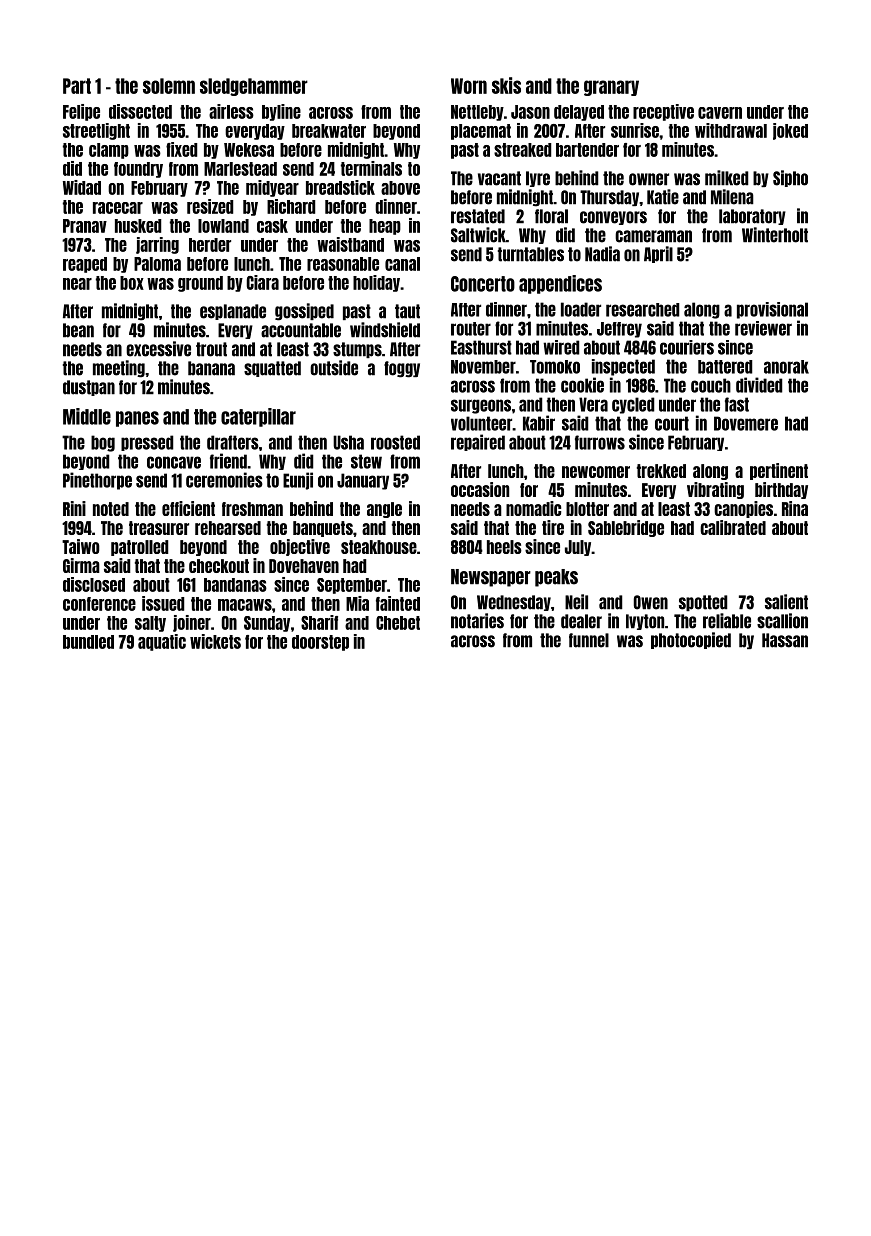  What do you see at coordinates (786, 602) in the document?
I see `salient` at bounding box center [786, 602].
